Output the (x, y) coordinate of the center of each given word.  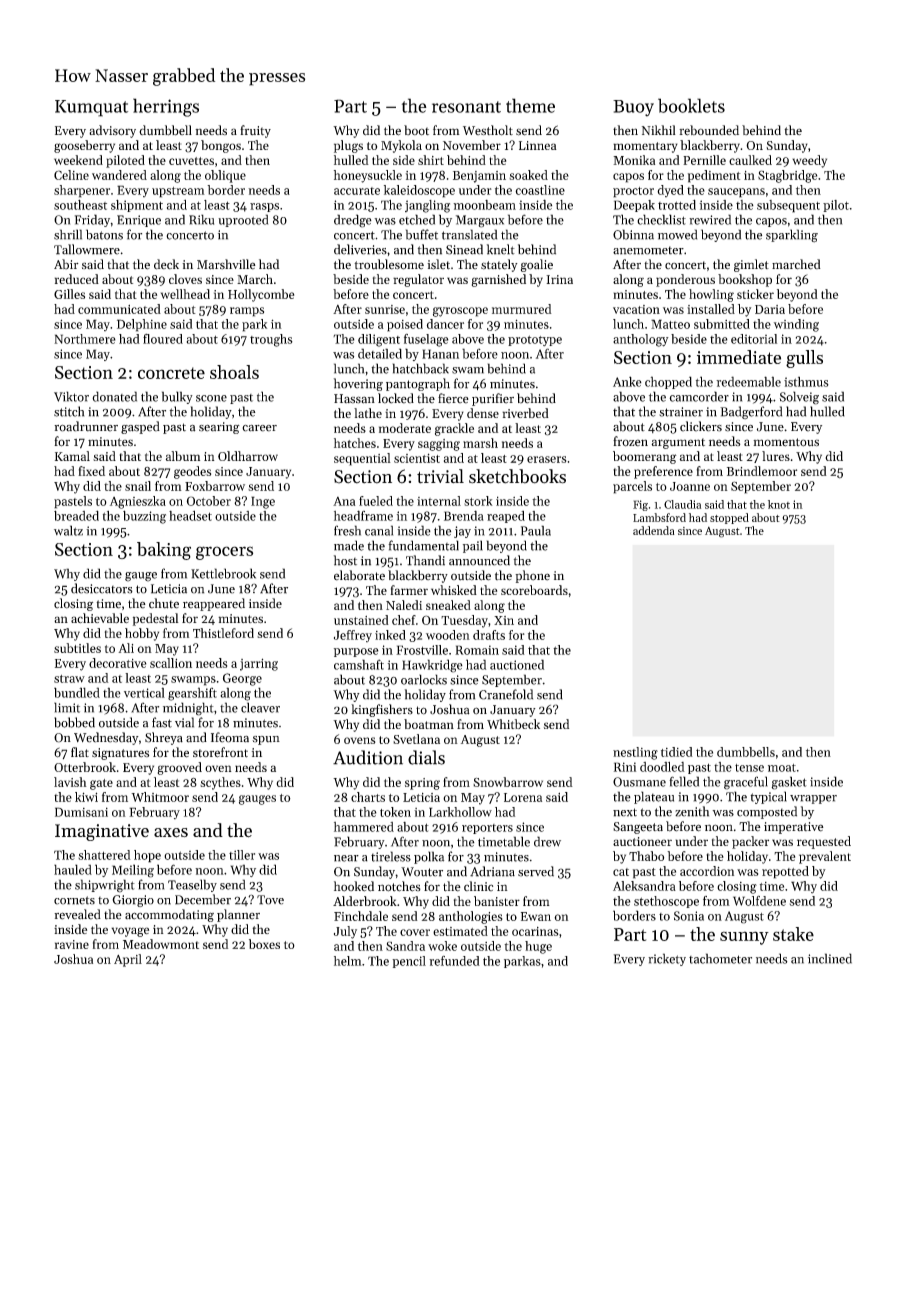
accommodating (169, 915)
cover (415, 932)
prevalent (825, 857)
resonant (466, 107)
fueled (376, 501)
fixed (91, 471)
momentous (786, 442)
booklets (691, 105)
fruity (255, 131)
